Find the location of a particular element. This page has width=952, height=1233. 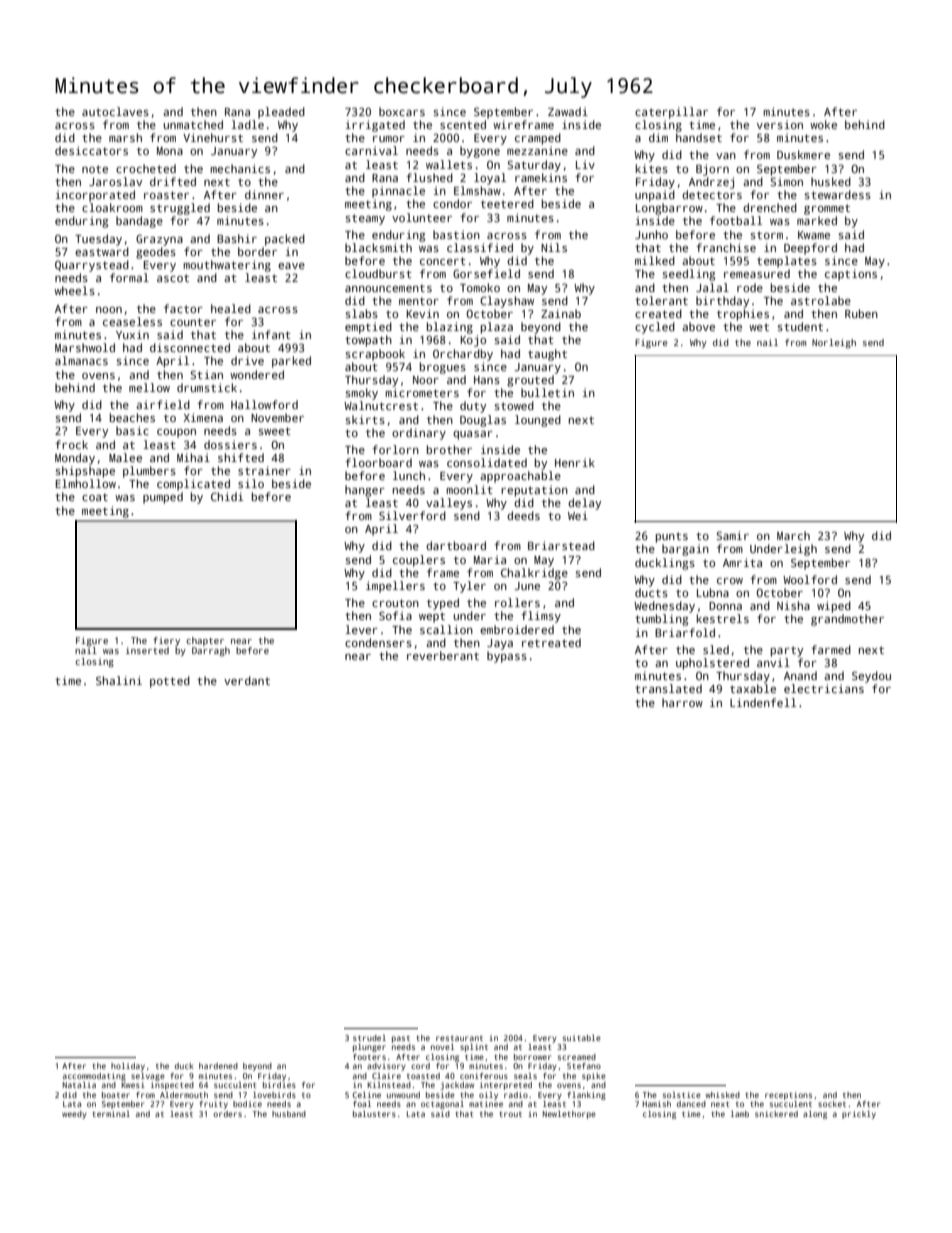

potted is located at coordinates (170, 682).
